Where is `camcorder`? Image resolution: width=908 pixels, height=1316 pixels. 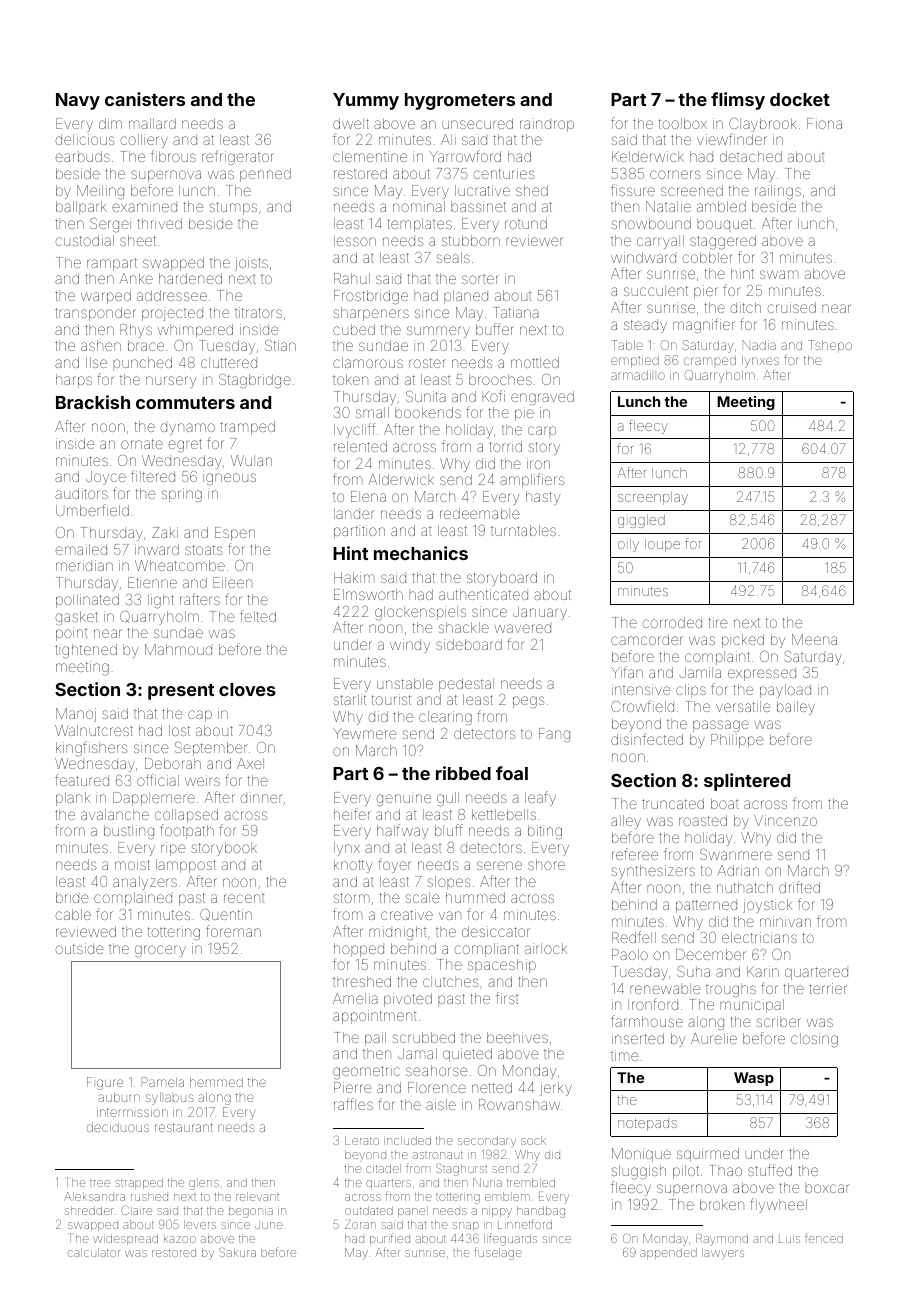 camcorder is located at coordinates (647, 639).
